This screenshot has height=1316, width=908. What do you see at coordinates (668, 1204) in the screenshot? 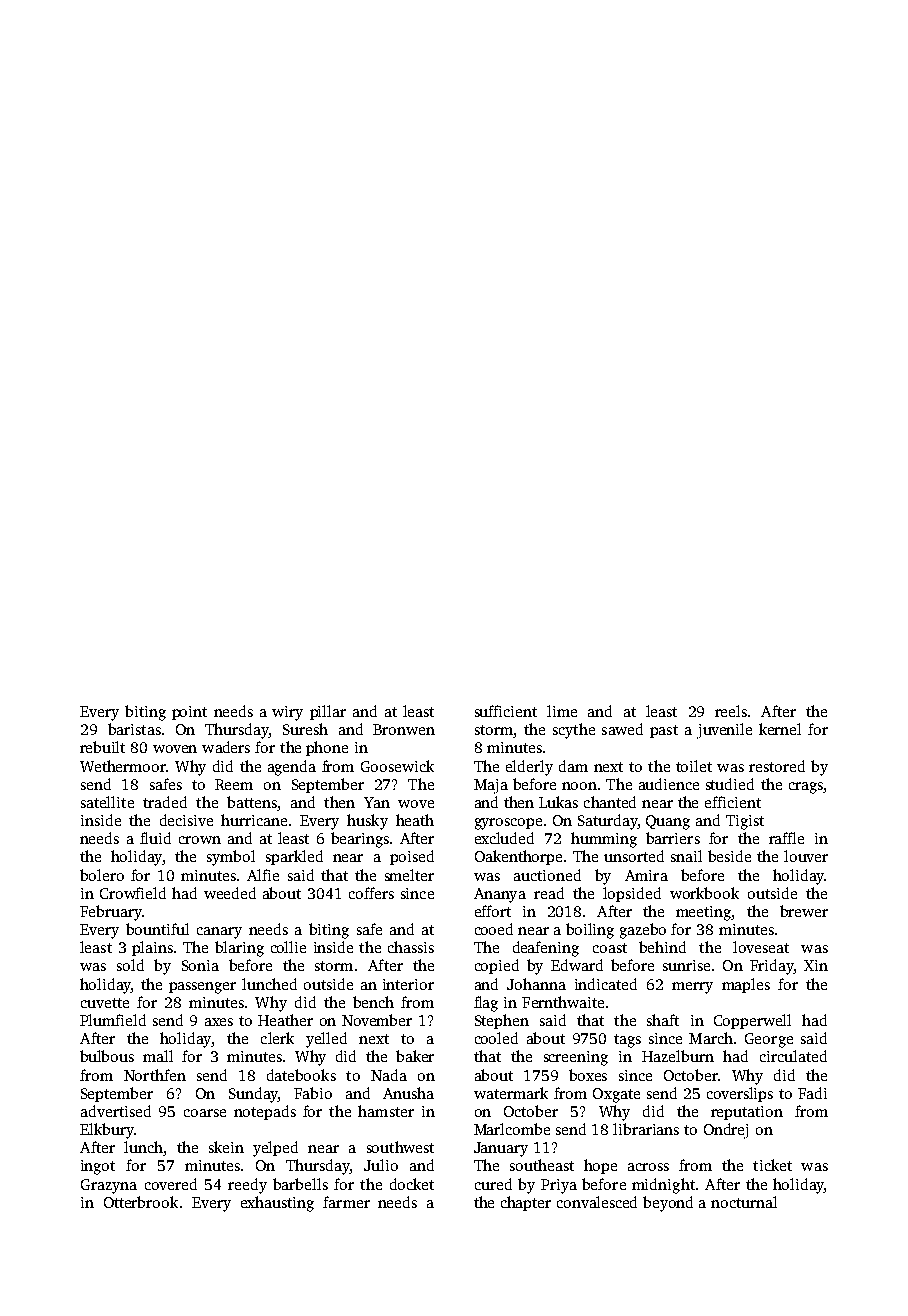
I see `beyond` at bounding box center [668, 1204].
